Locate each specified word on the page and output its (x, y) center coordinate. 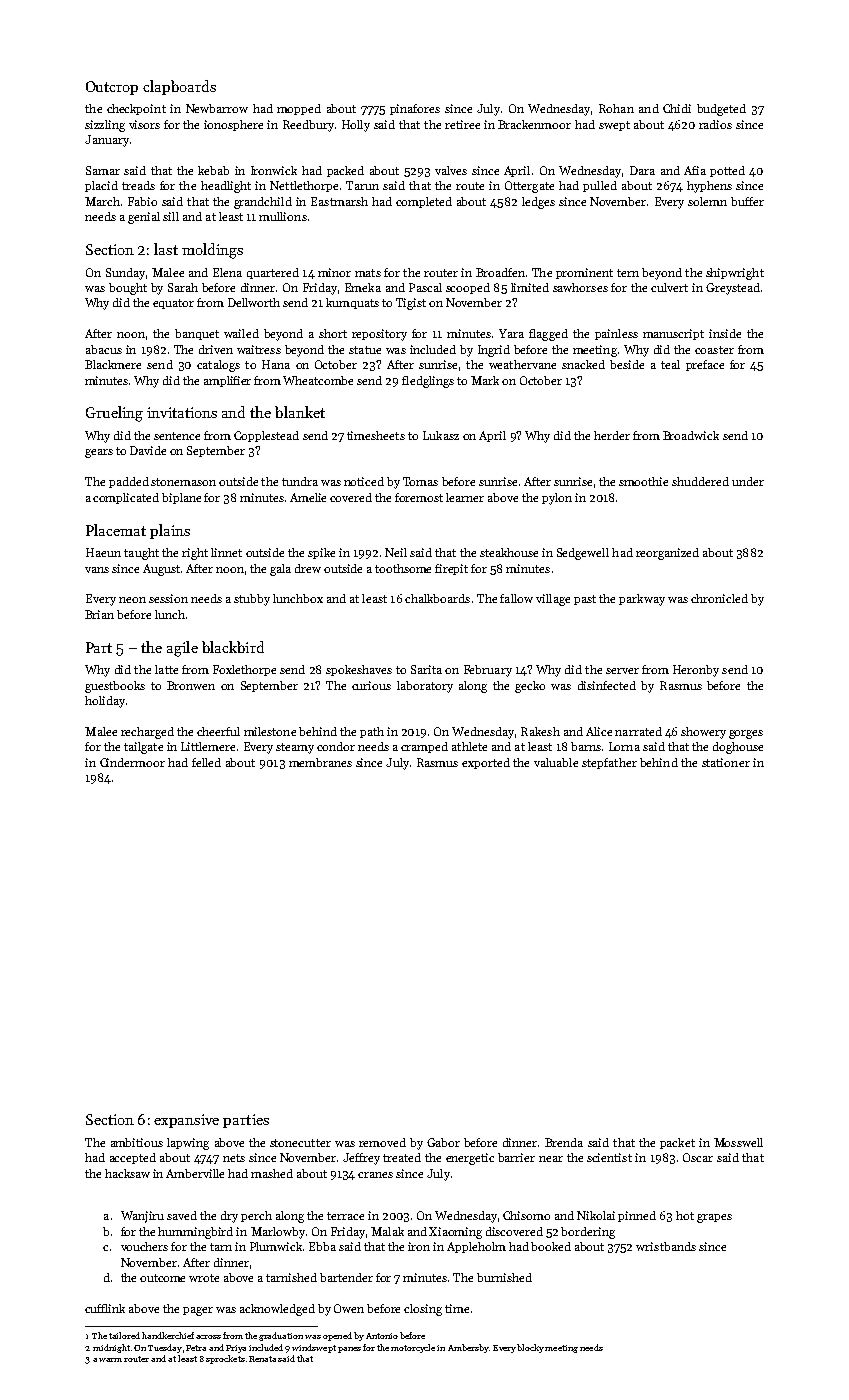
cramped (424, 747)
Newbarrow (217, 108)
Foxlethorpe (244, 670)
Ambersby (468, 1348)
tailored (124, 1335)
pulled (600, 186)
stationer (726, 762)
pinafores (415, 109)
